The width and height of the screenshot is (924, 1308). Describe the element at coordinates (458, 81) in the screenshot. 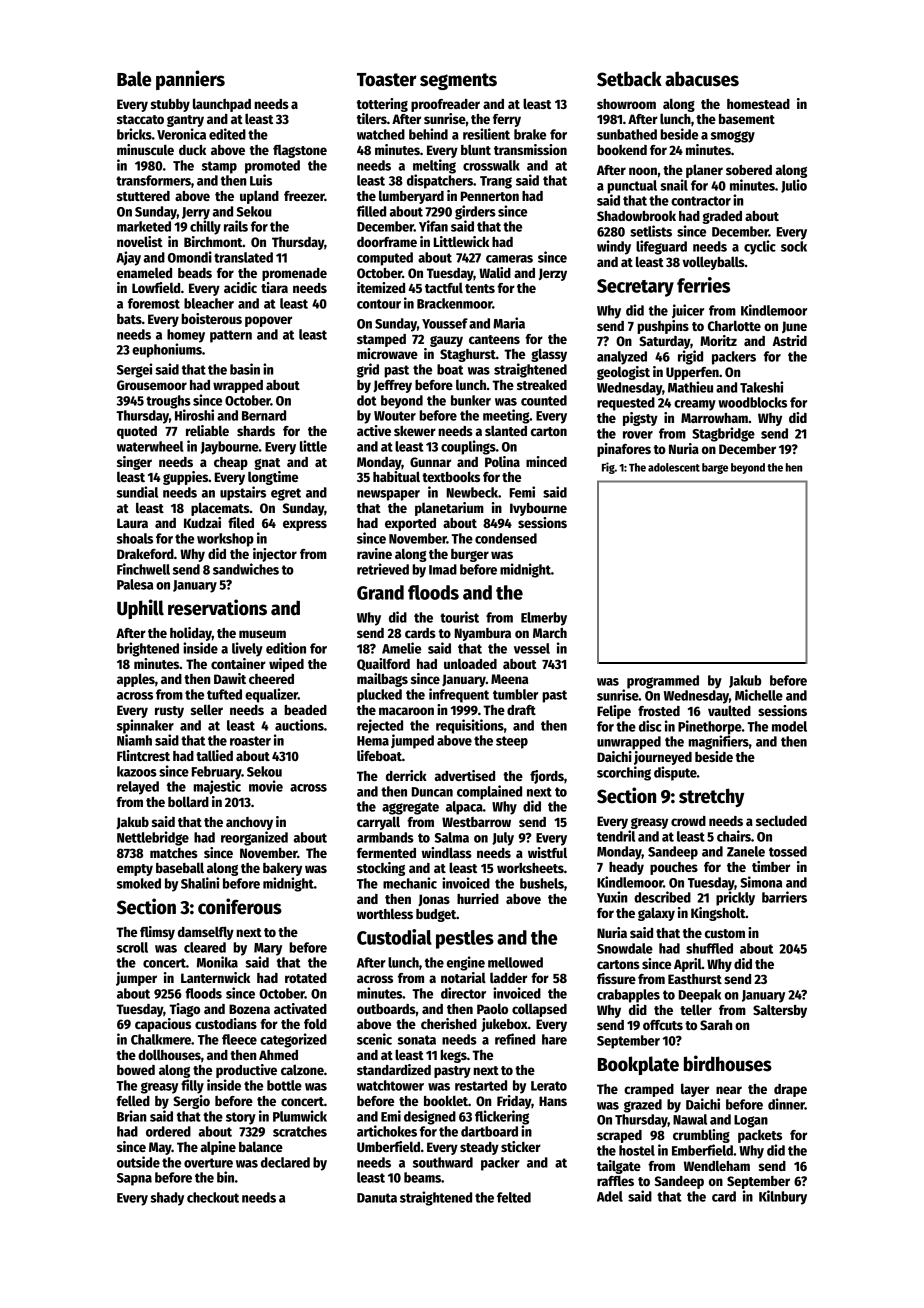

I see `segments` at that location.
